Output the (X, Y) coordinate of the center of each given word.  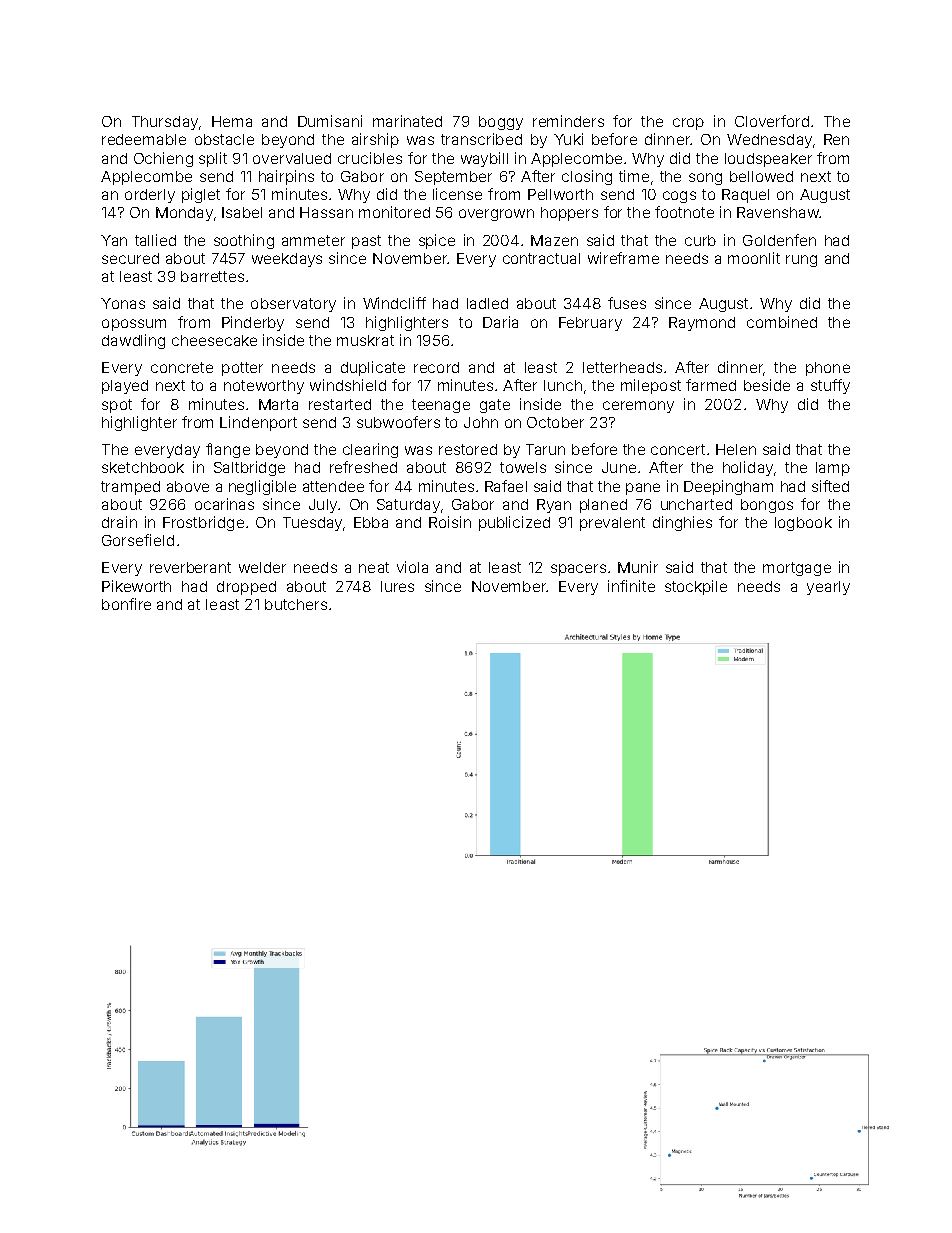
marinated (407, 121)
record (436, 367)
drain (119, 522)
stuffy (830, 386)
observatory (293, 305)
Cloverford (772, 121)
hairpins (286, 177)
